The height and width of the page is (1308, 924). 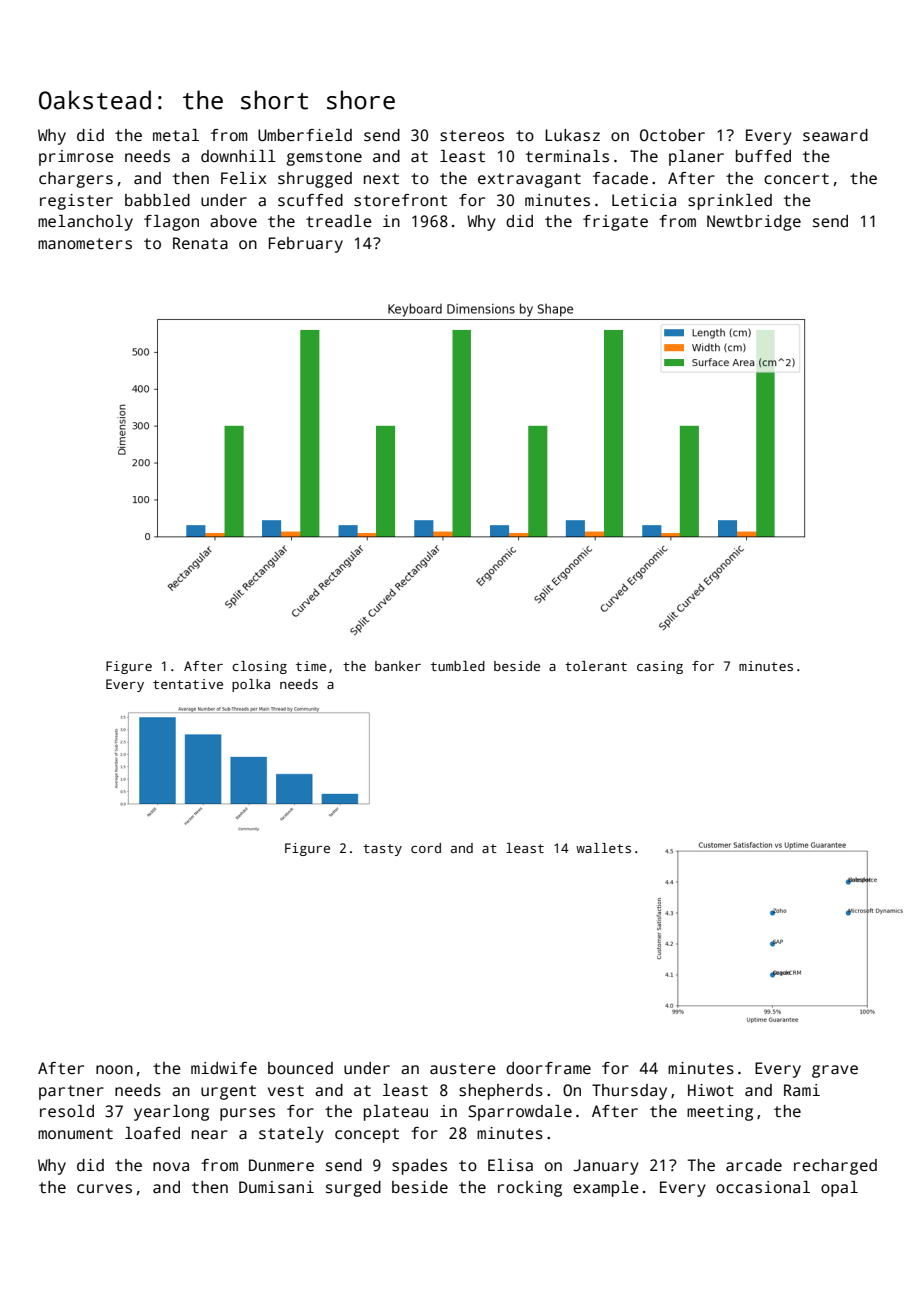 I want to click on tumbled, so click(x=458, y=666).
